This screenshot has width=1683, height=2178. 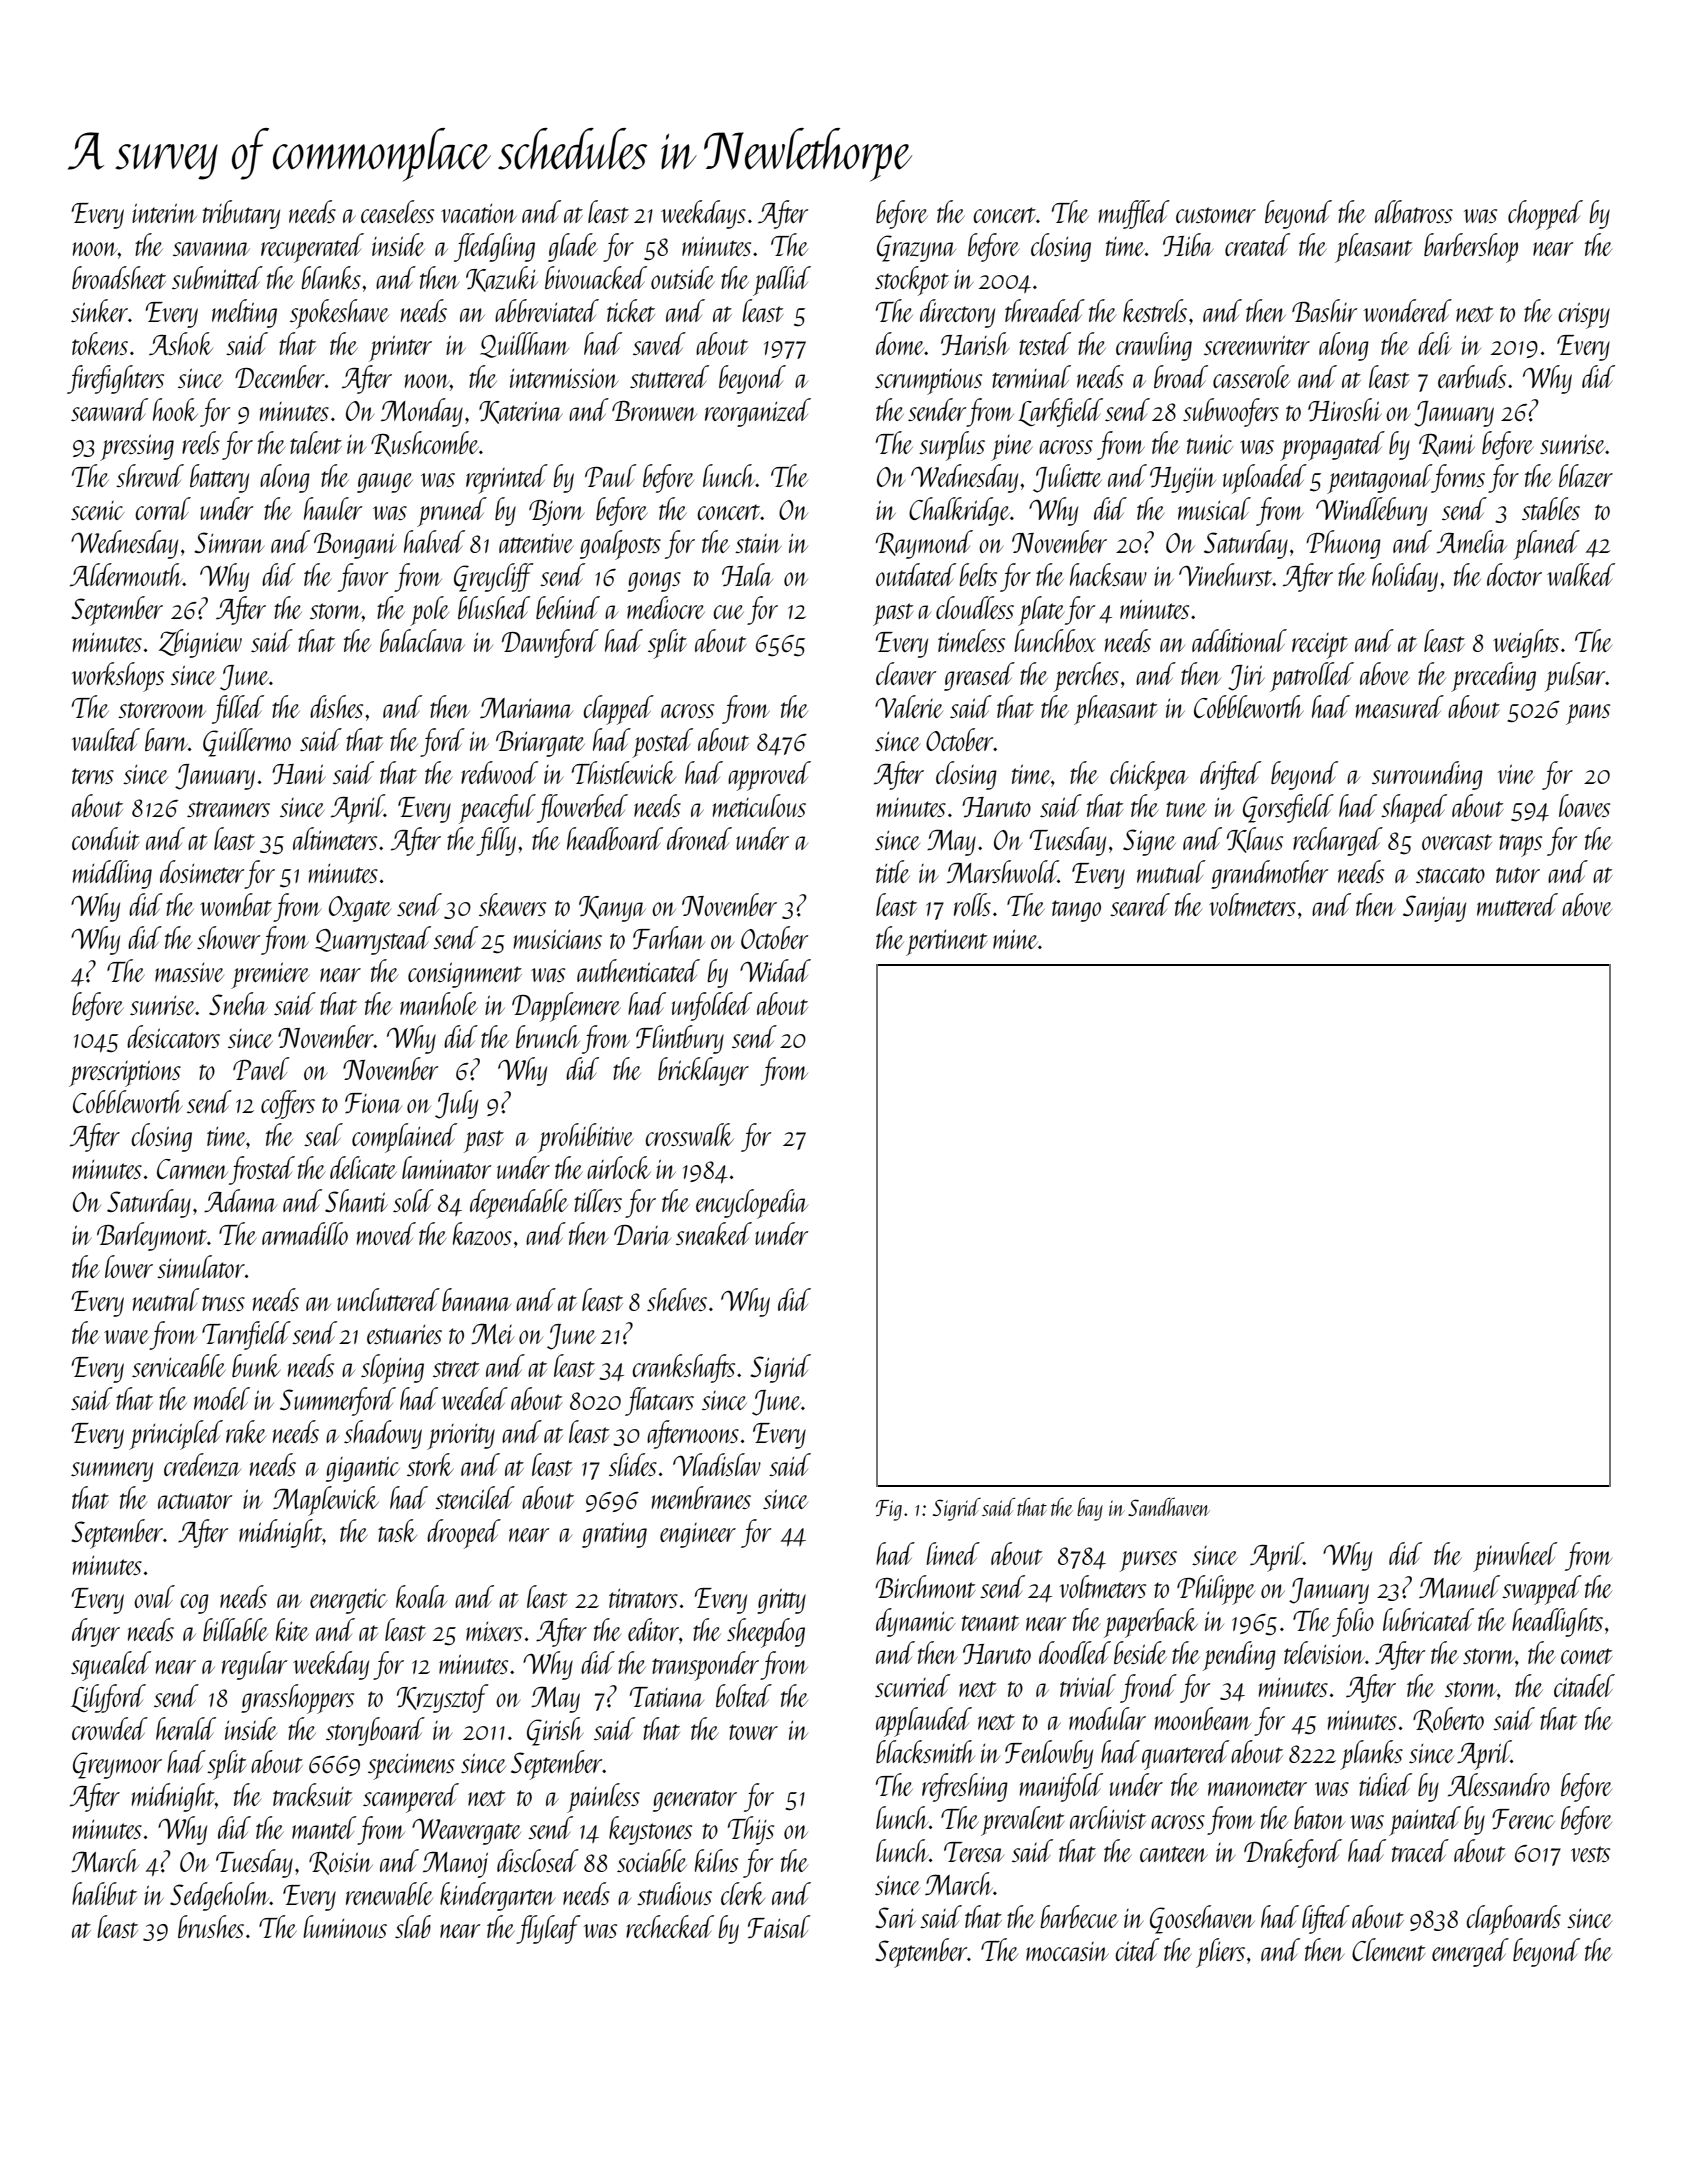 I want to click on bunk, so click(x=256, y=1365).
